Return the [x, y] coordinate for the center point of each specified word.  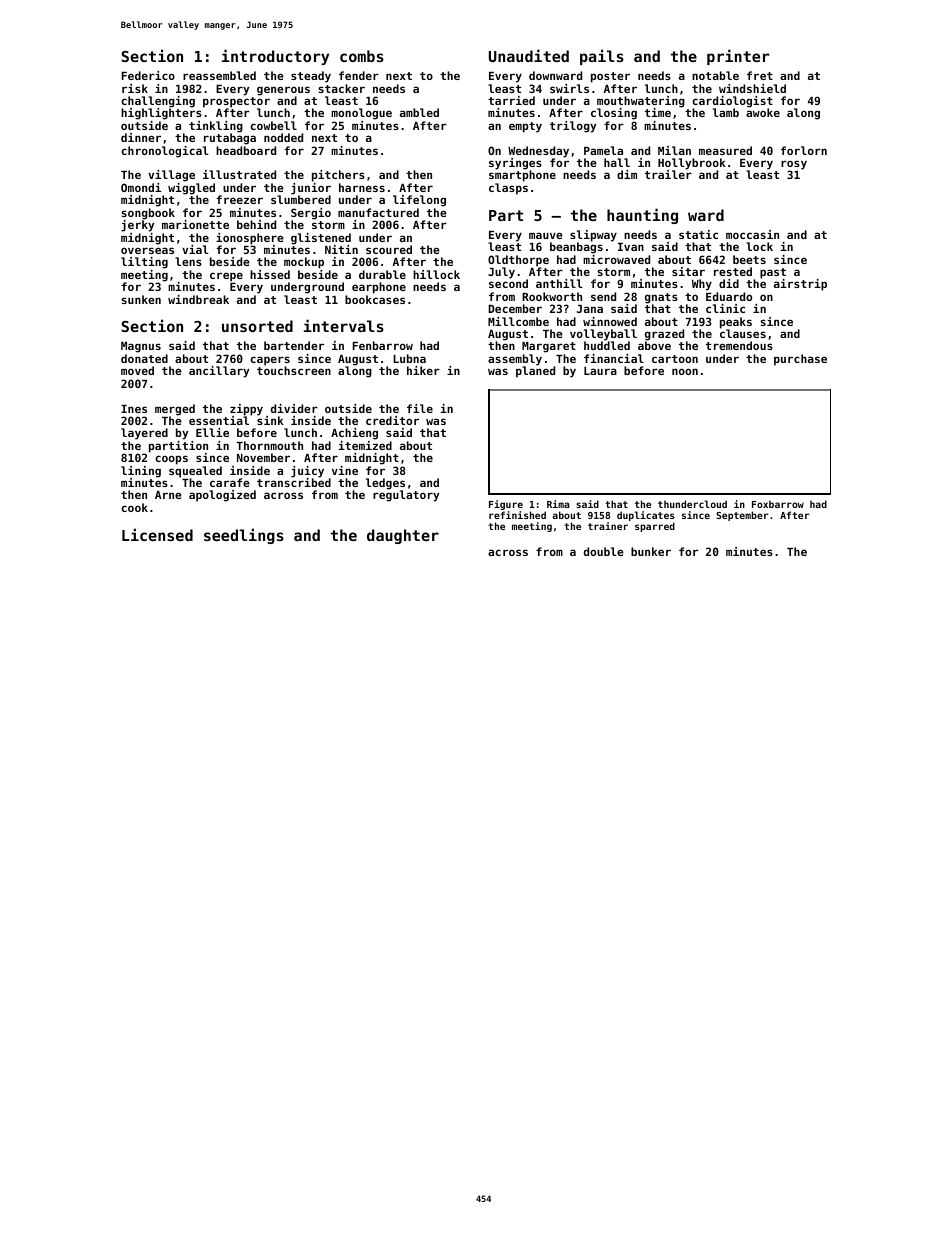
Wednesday [538, 152]
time [658, 112]
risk [135, 88]
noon [685, 371]
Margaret [549, 347]
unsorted [257, 326]
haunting [642, 216]
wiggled [191, 189]
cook [134, 507]
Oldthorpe [518, 261]
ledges [385, 484]
